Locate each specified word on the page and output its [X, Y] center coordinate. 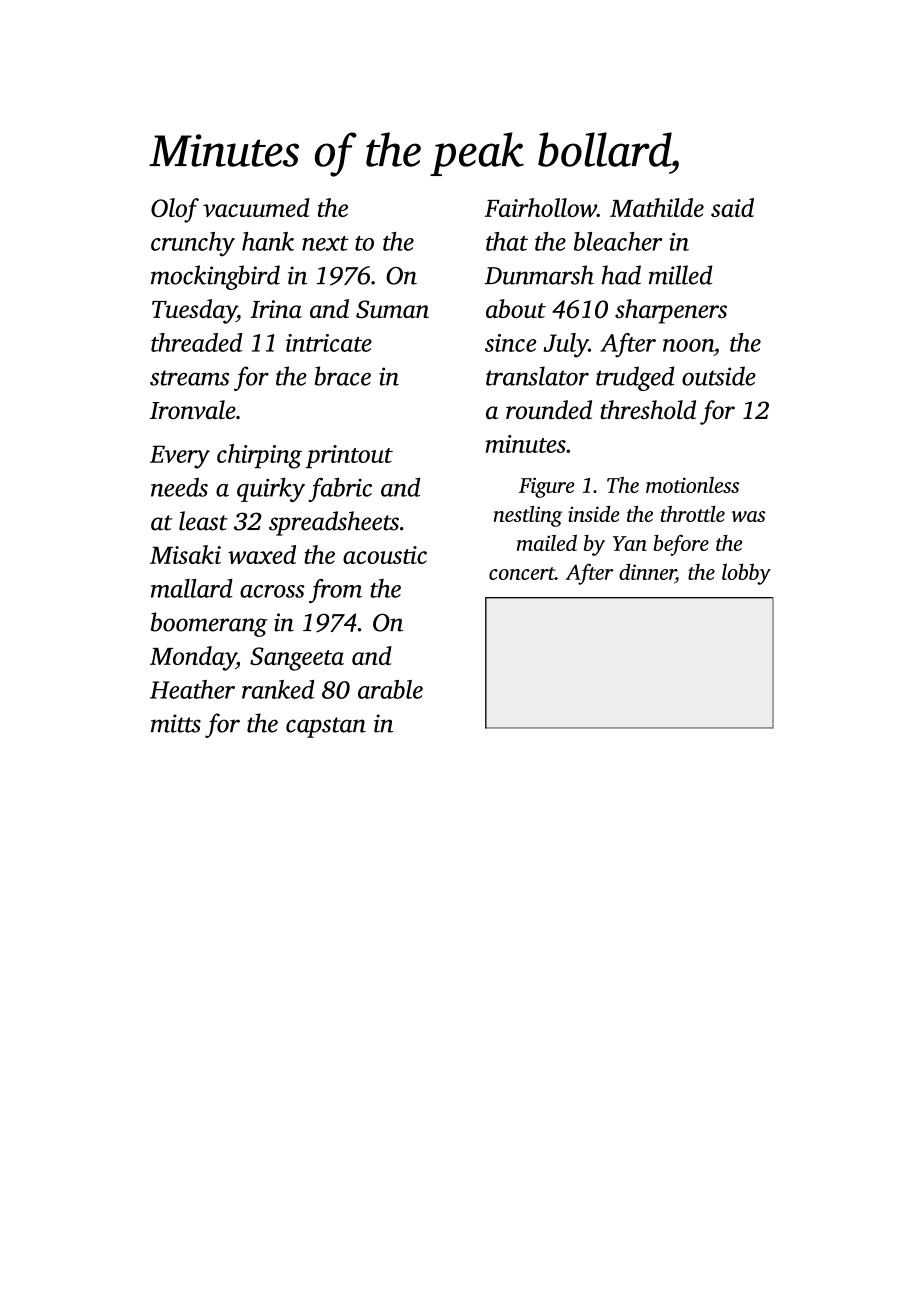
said [732, 207]
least [203, 521]
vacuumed [256, 207]
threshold [648, 409]
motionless [692, 485]
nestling [528, 516]
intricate [329, 343]
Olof [175, 210]
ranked [278, 689]
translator [537, 376]
